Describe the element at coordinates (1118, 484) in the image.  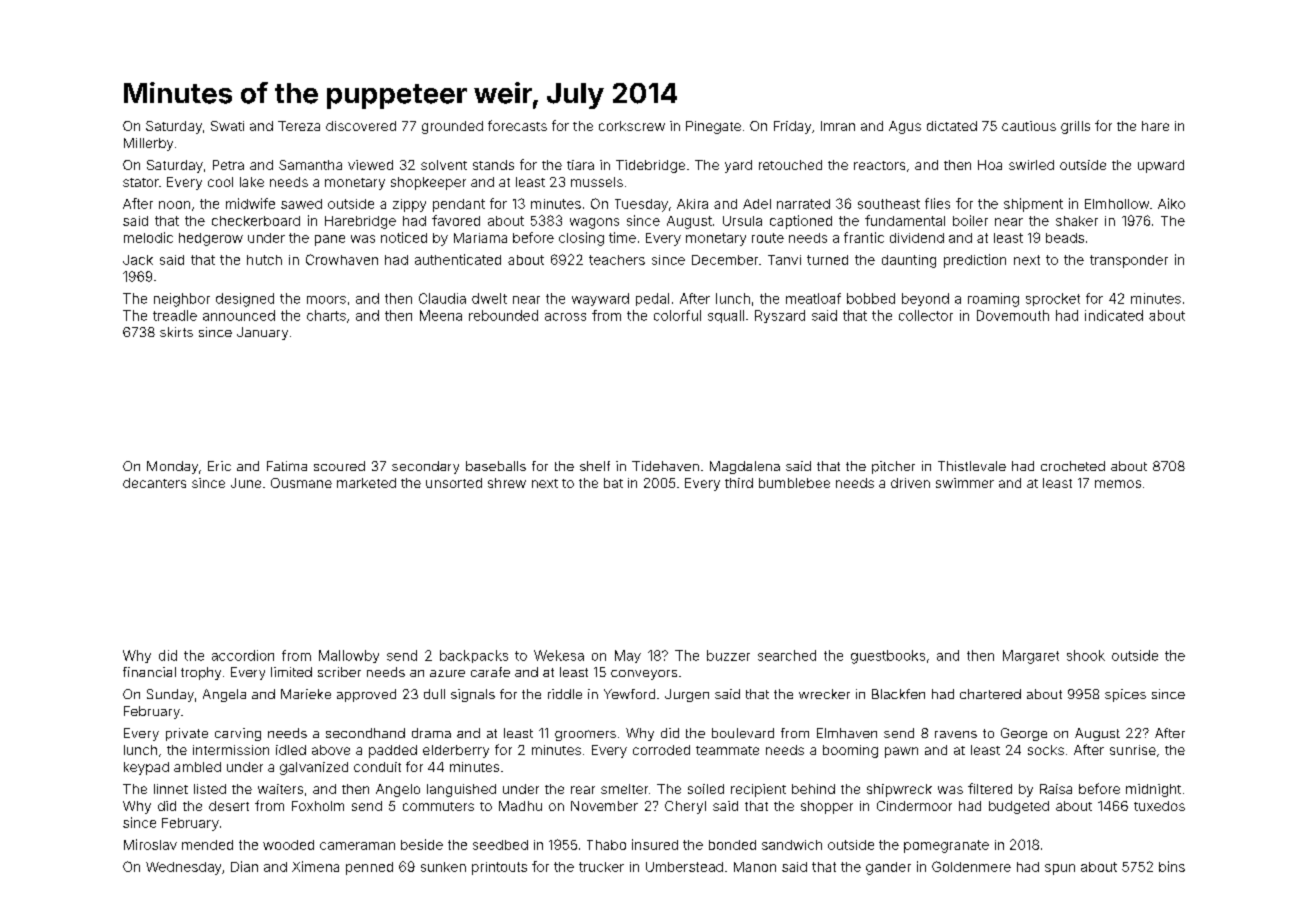
I see `memos` at that location.
